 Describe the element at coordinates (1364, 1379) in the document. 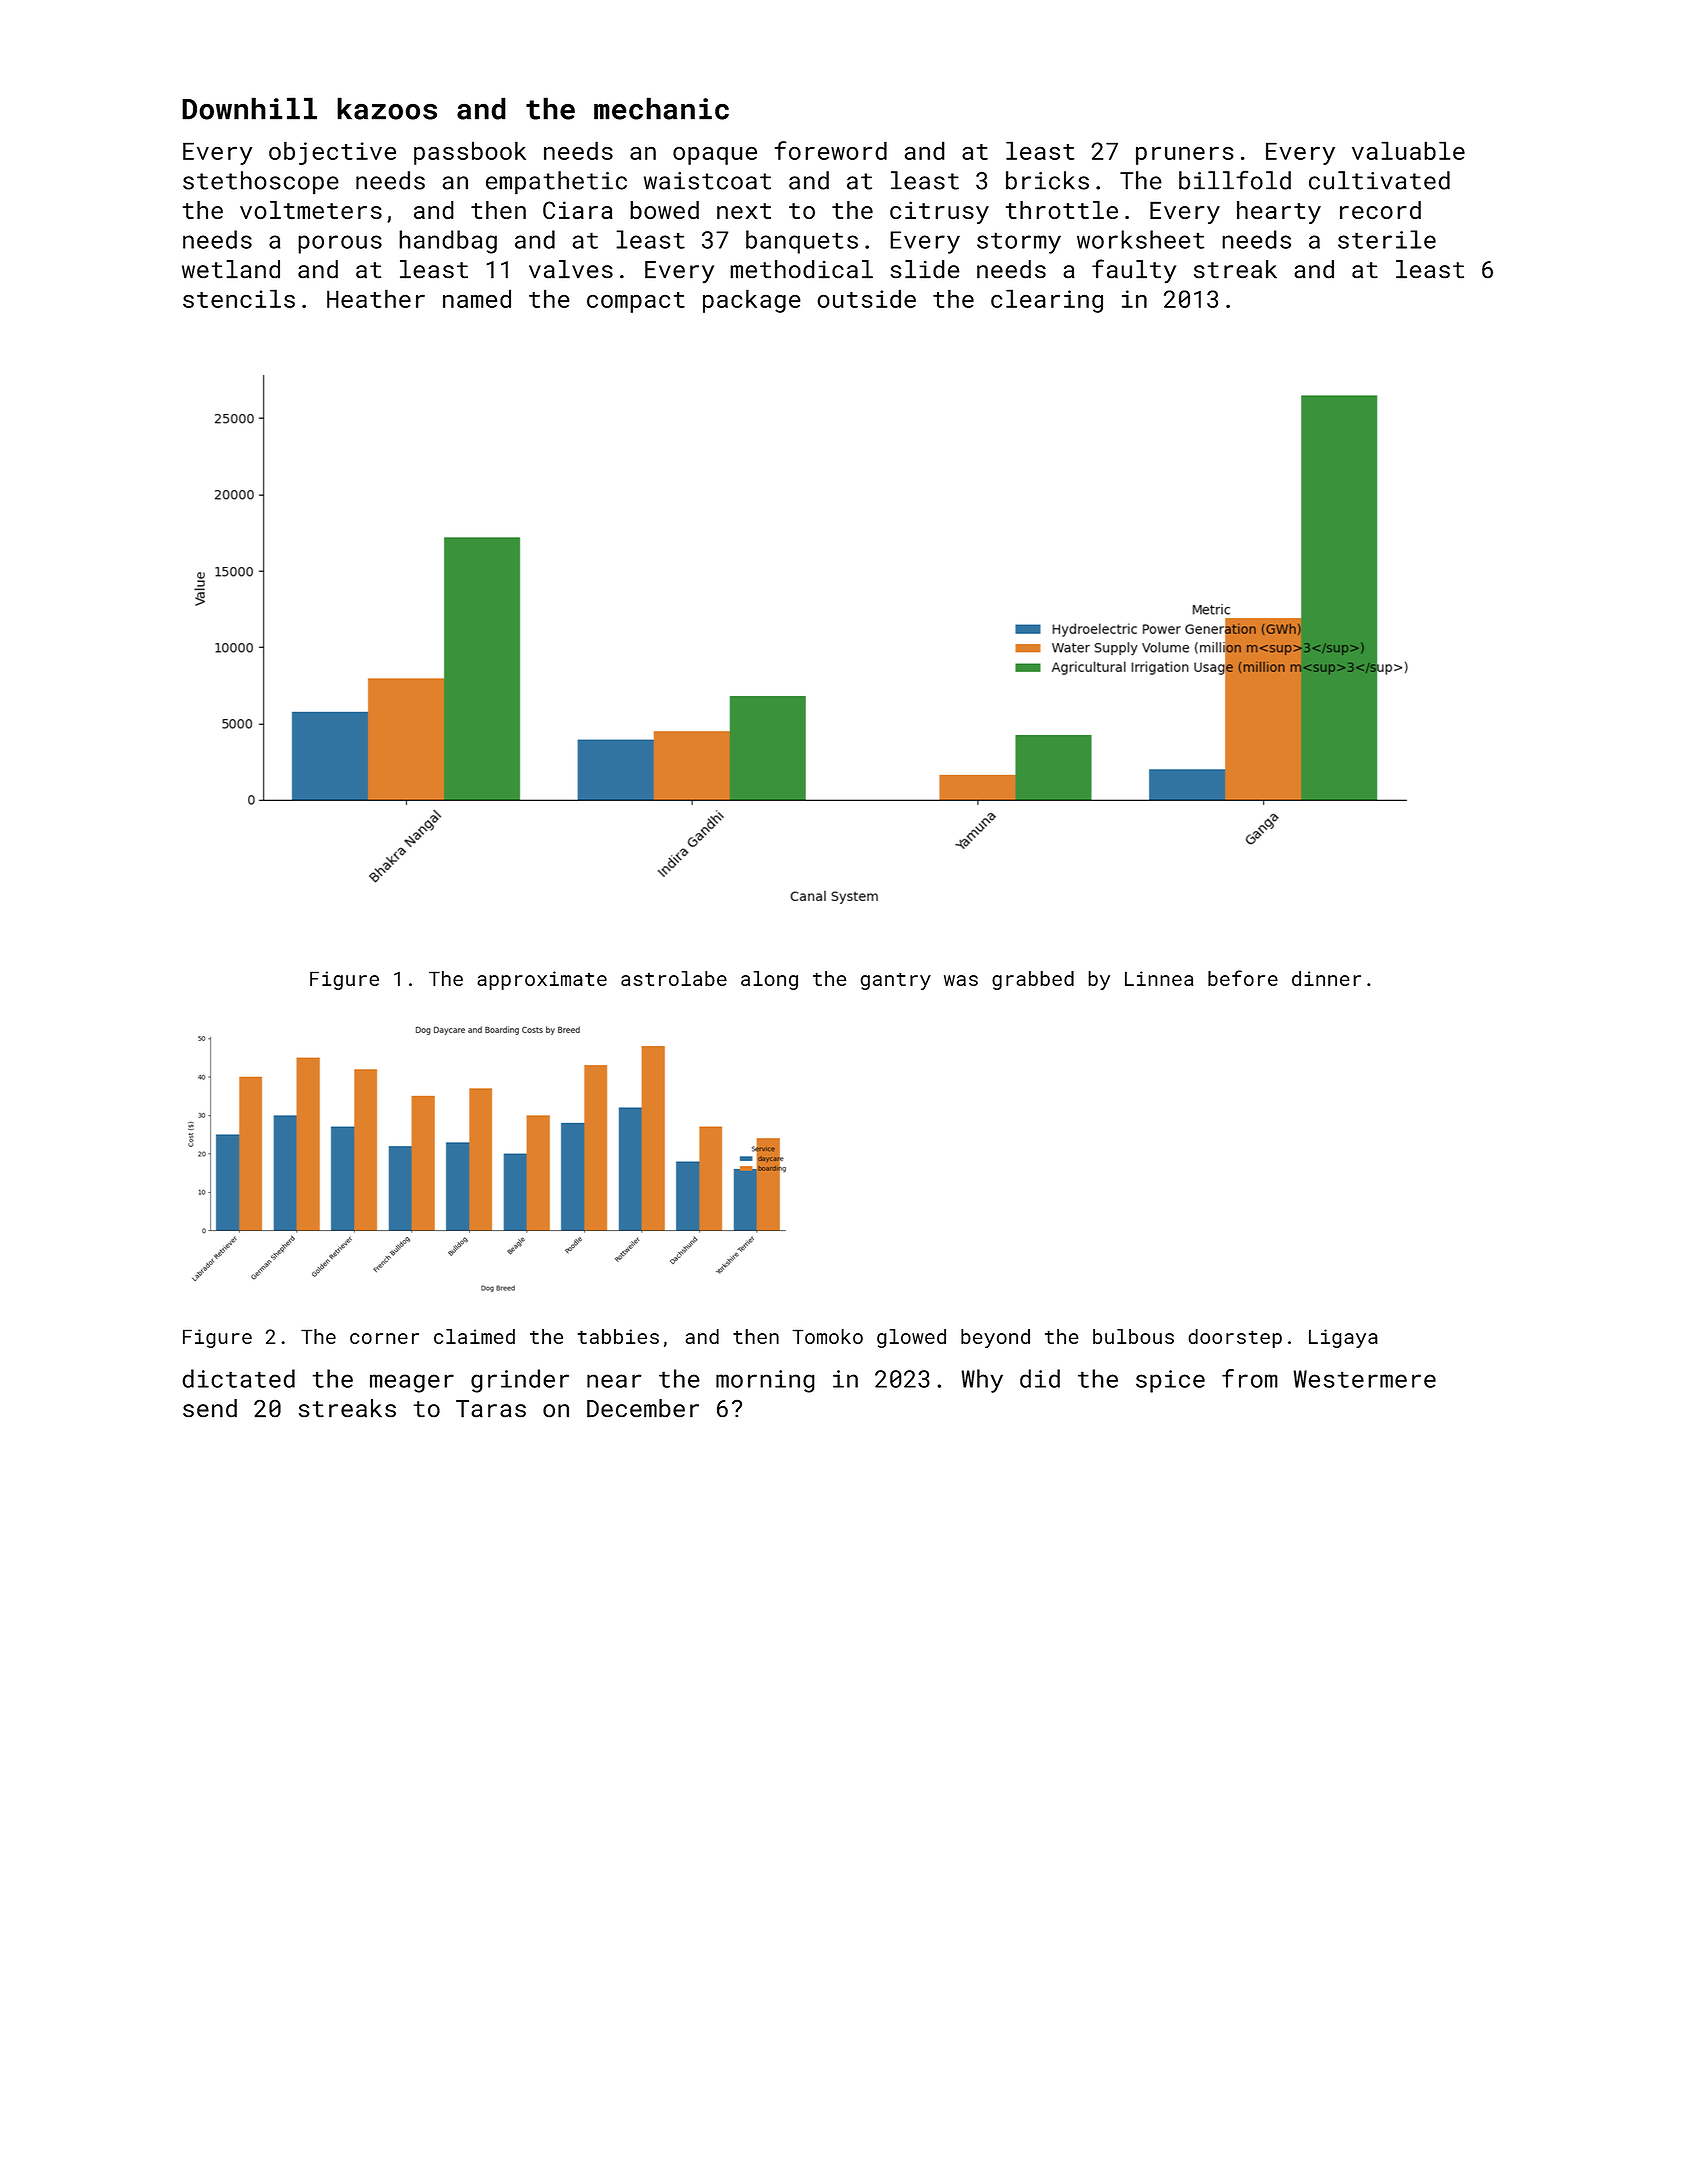

I see `Westermere` at that location.
